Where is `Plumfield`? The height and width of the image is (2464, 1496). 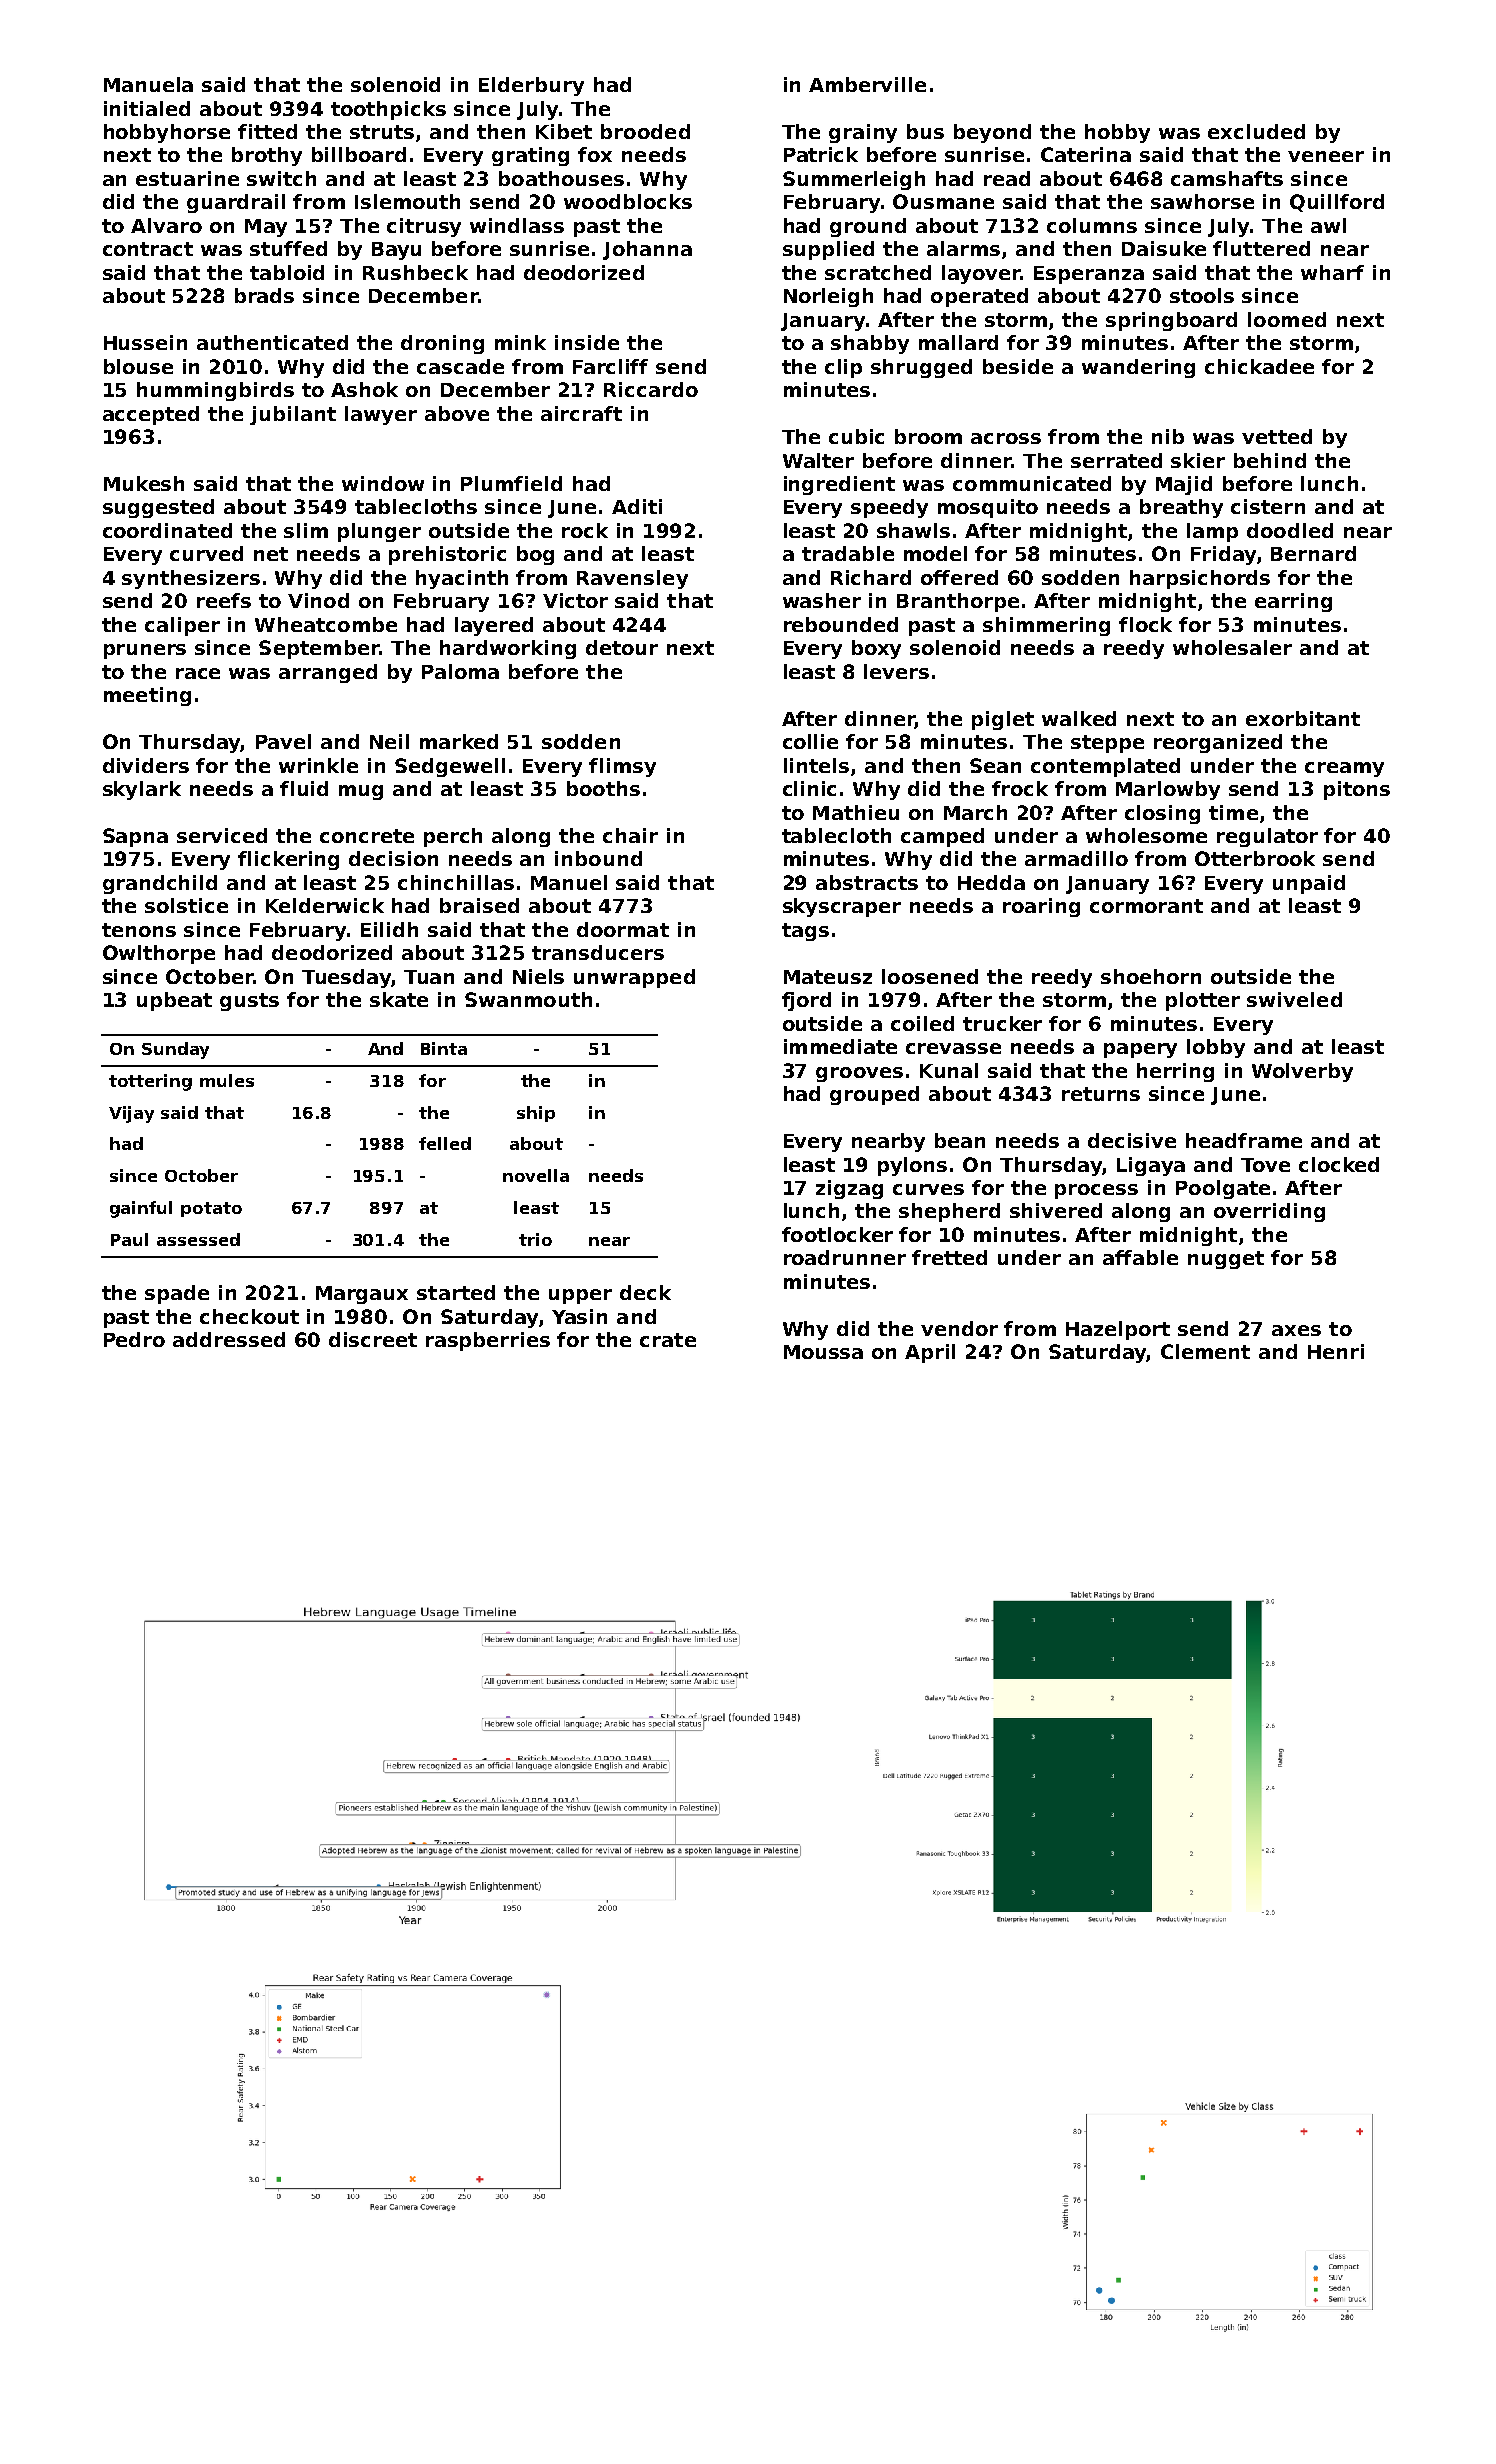
Plumfield is located at coordinates (511, 483).
